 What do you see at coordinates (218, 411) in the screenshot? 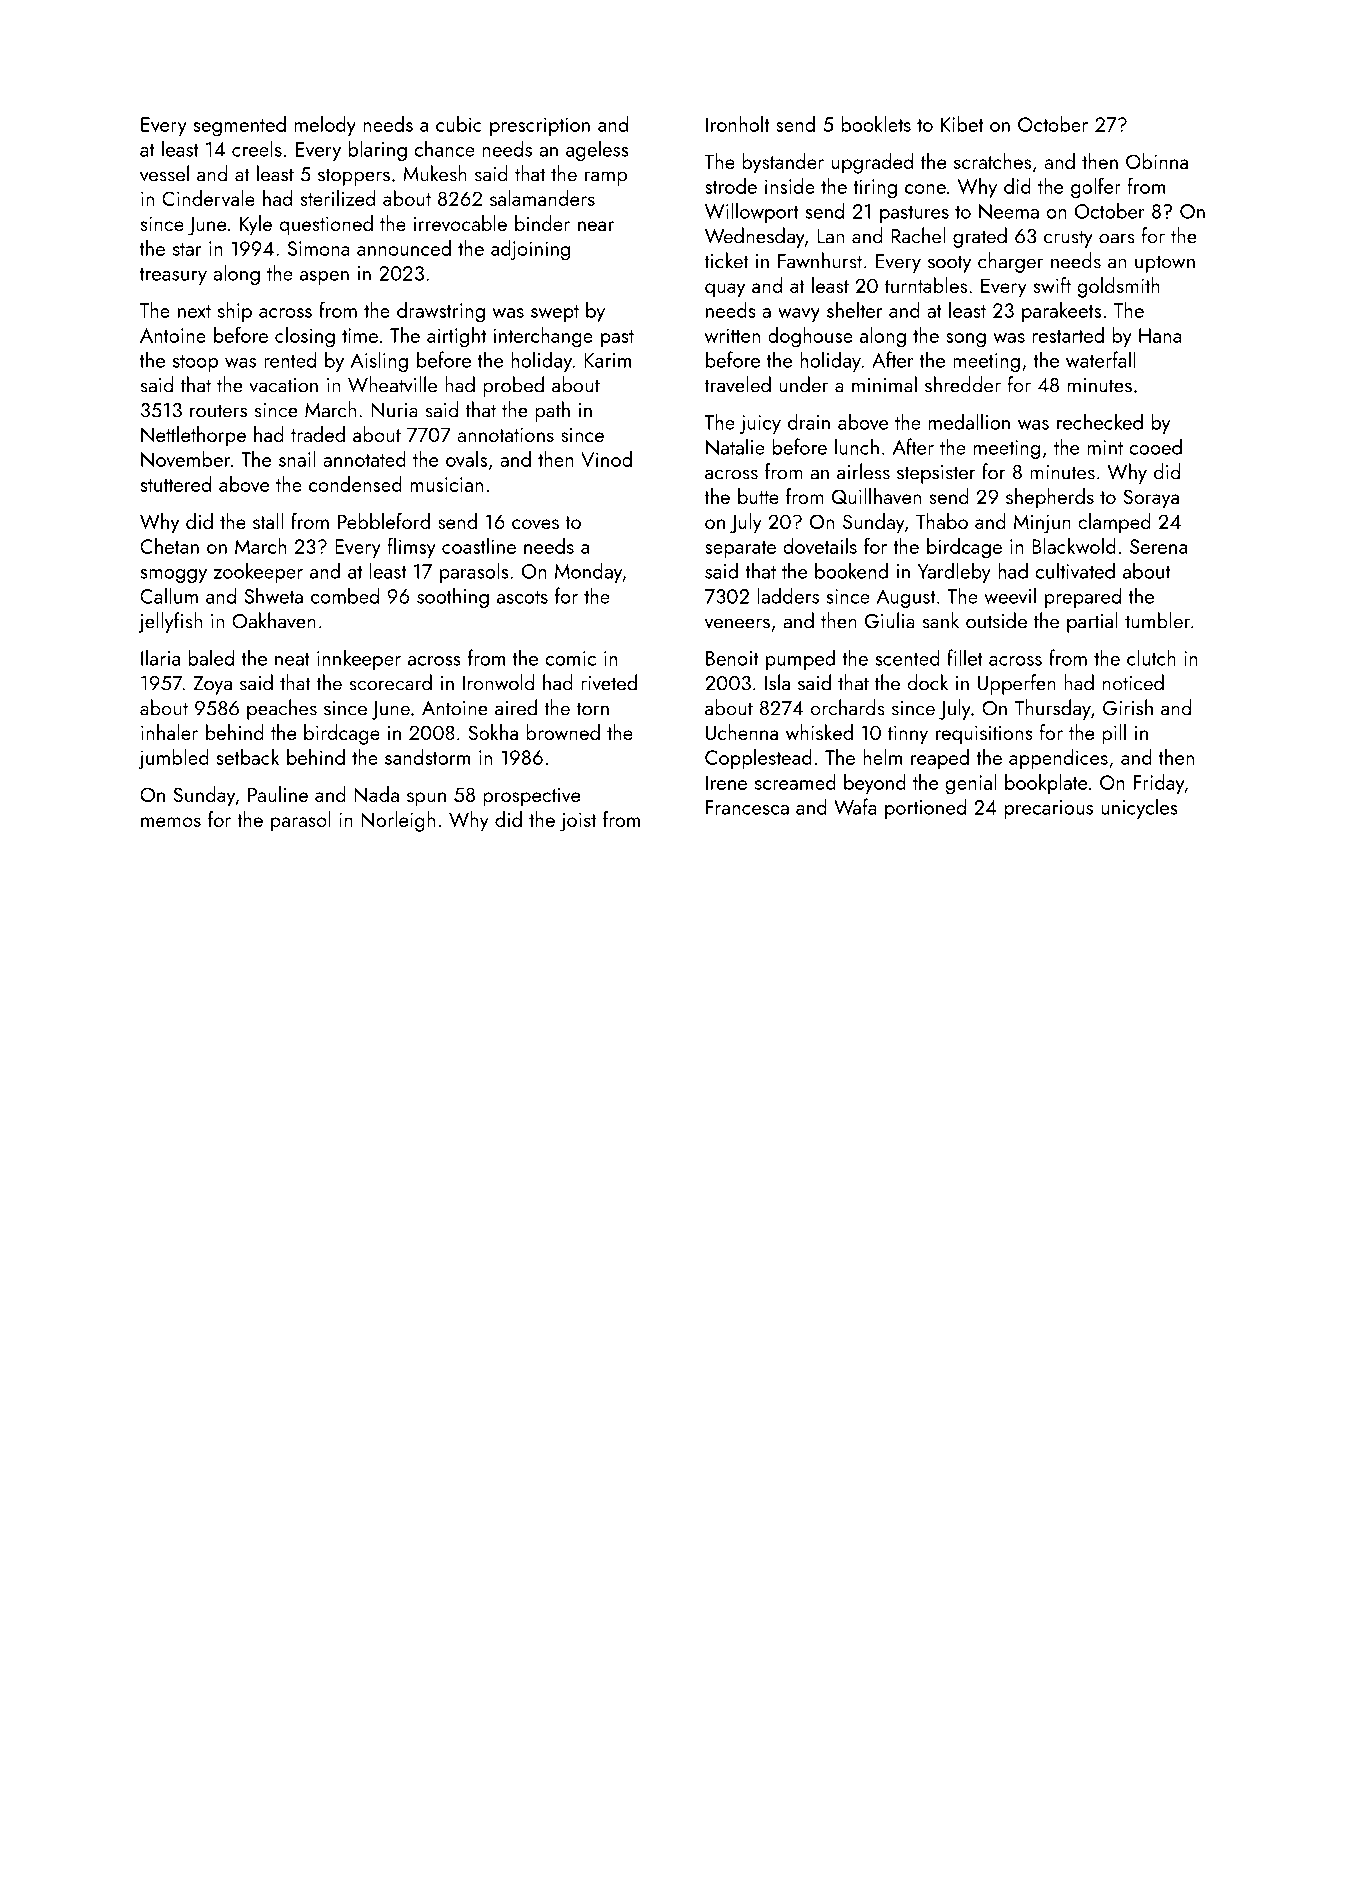
I see `routers` at bounding box center [218, 411].
